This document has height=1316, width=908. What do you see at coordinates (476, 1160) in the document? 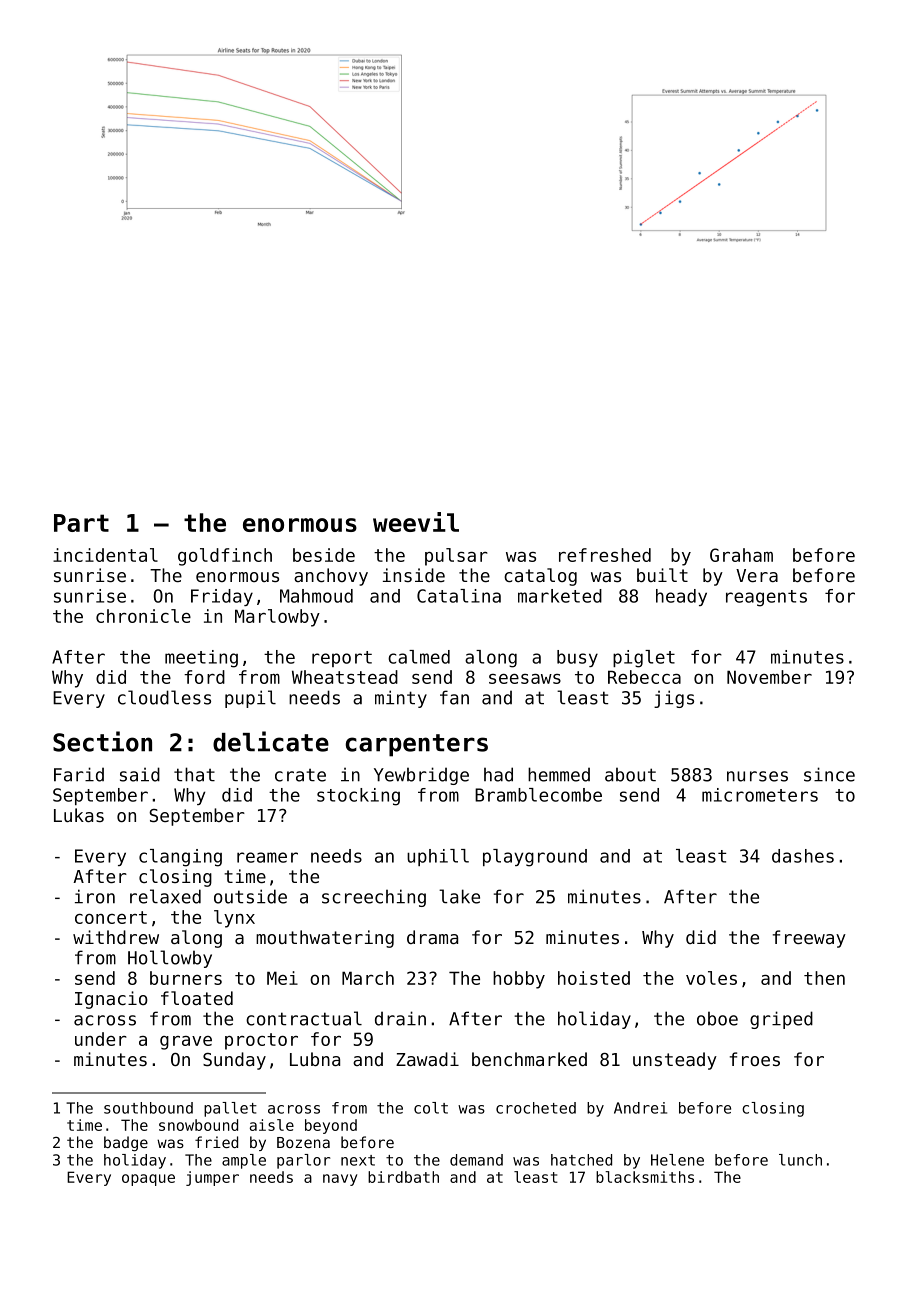
I see `demand` at bounding box center [476, 1160].
